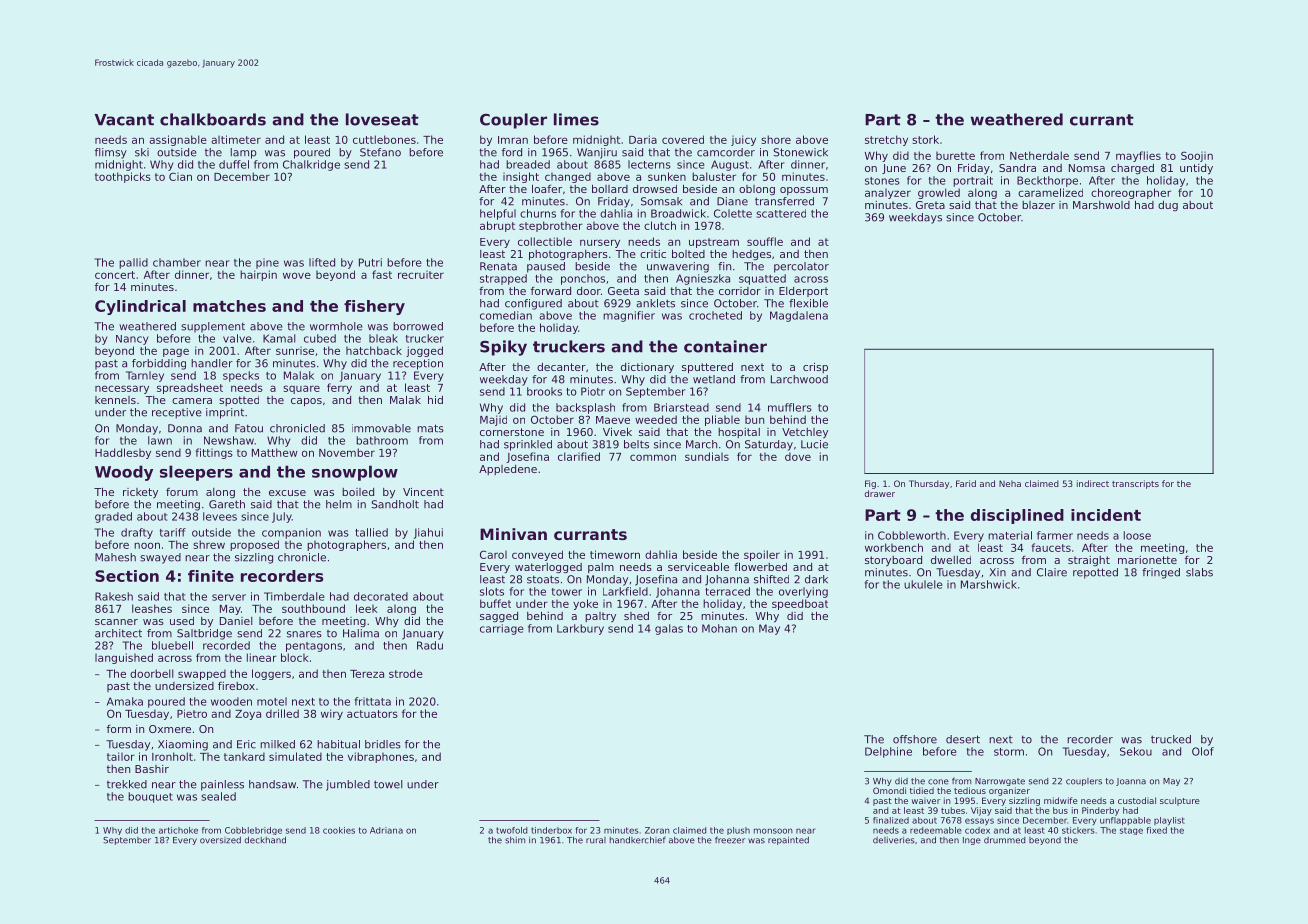 Image resolution: width=1308 pixels, height=924 pixels. I want to click on cuttlebones, so click(384, 139).
